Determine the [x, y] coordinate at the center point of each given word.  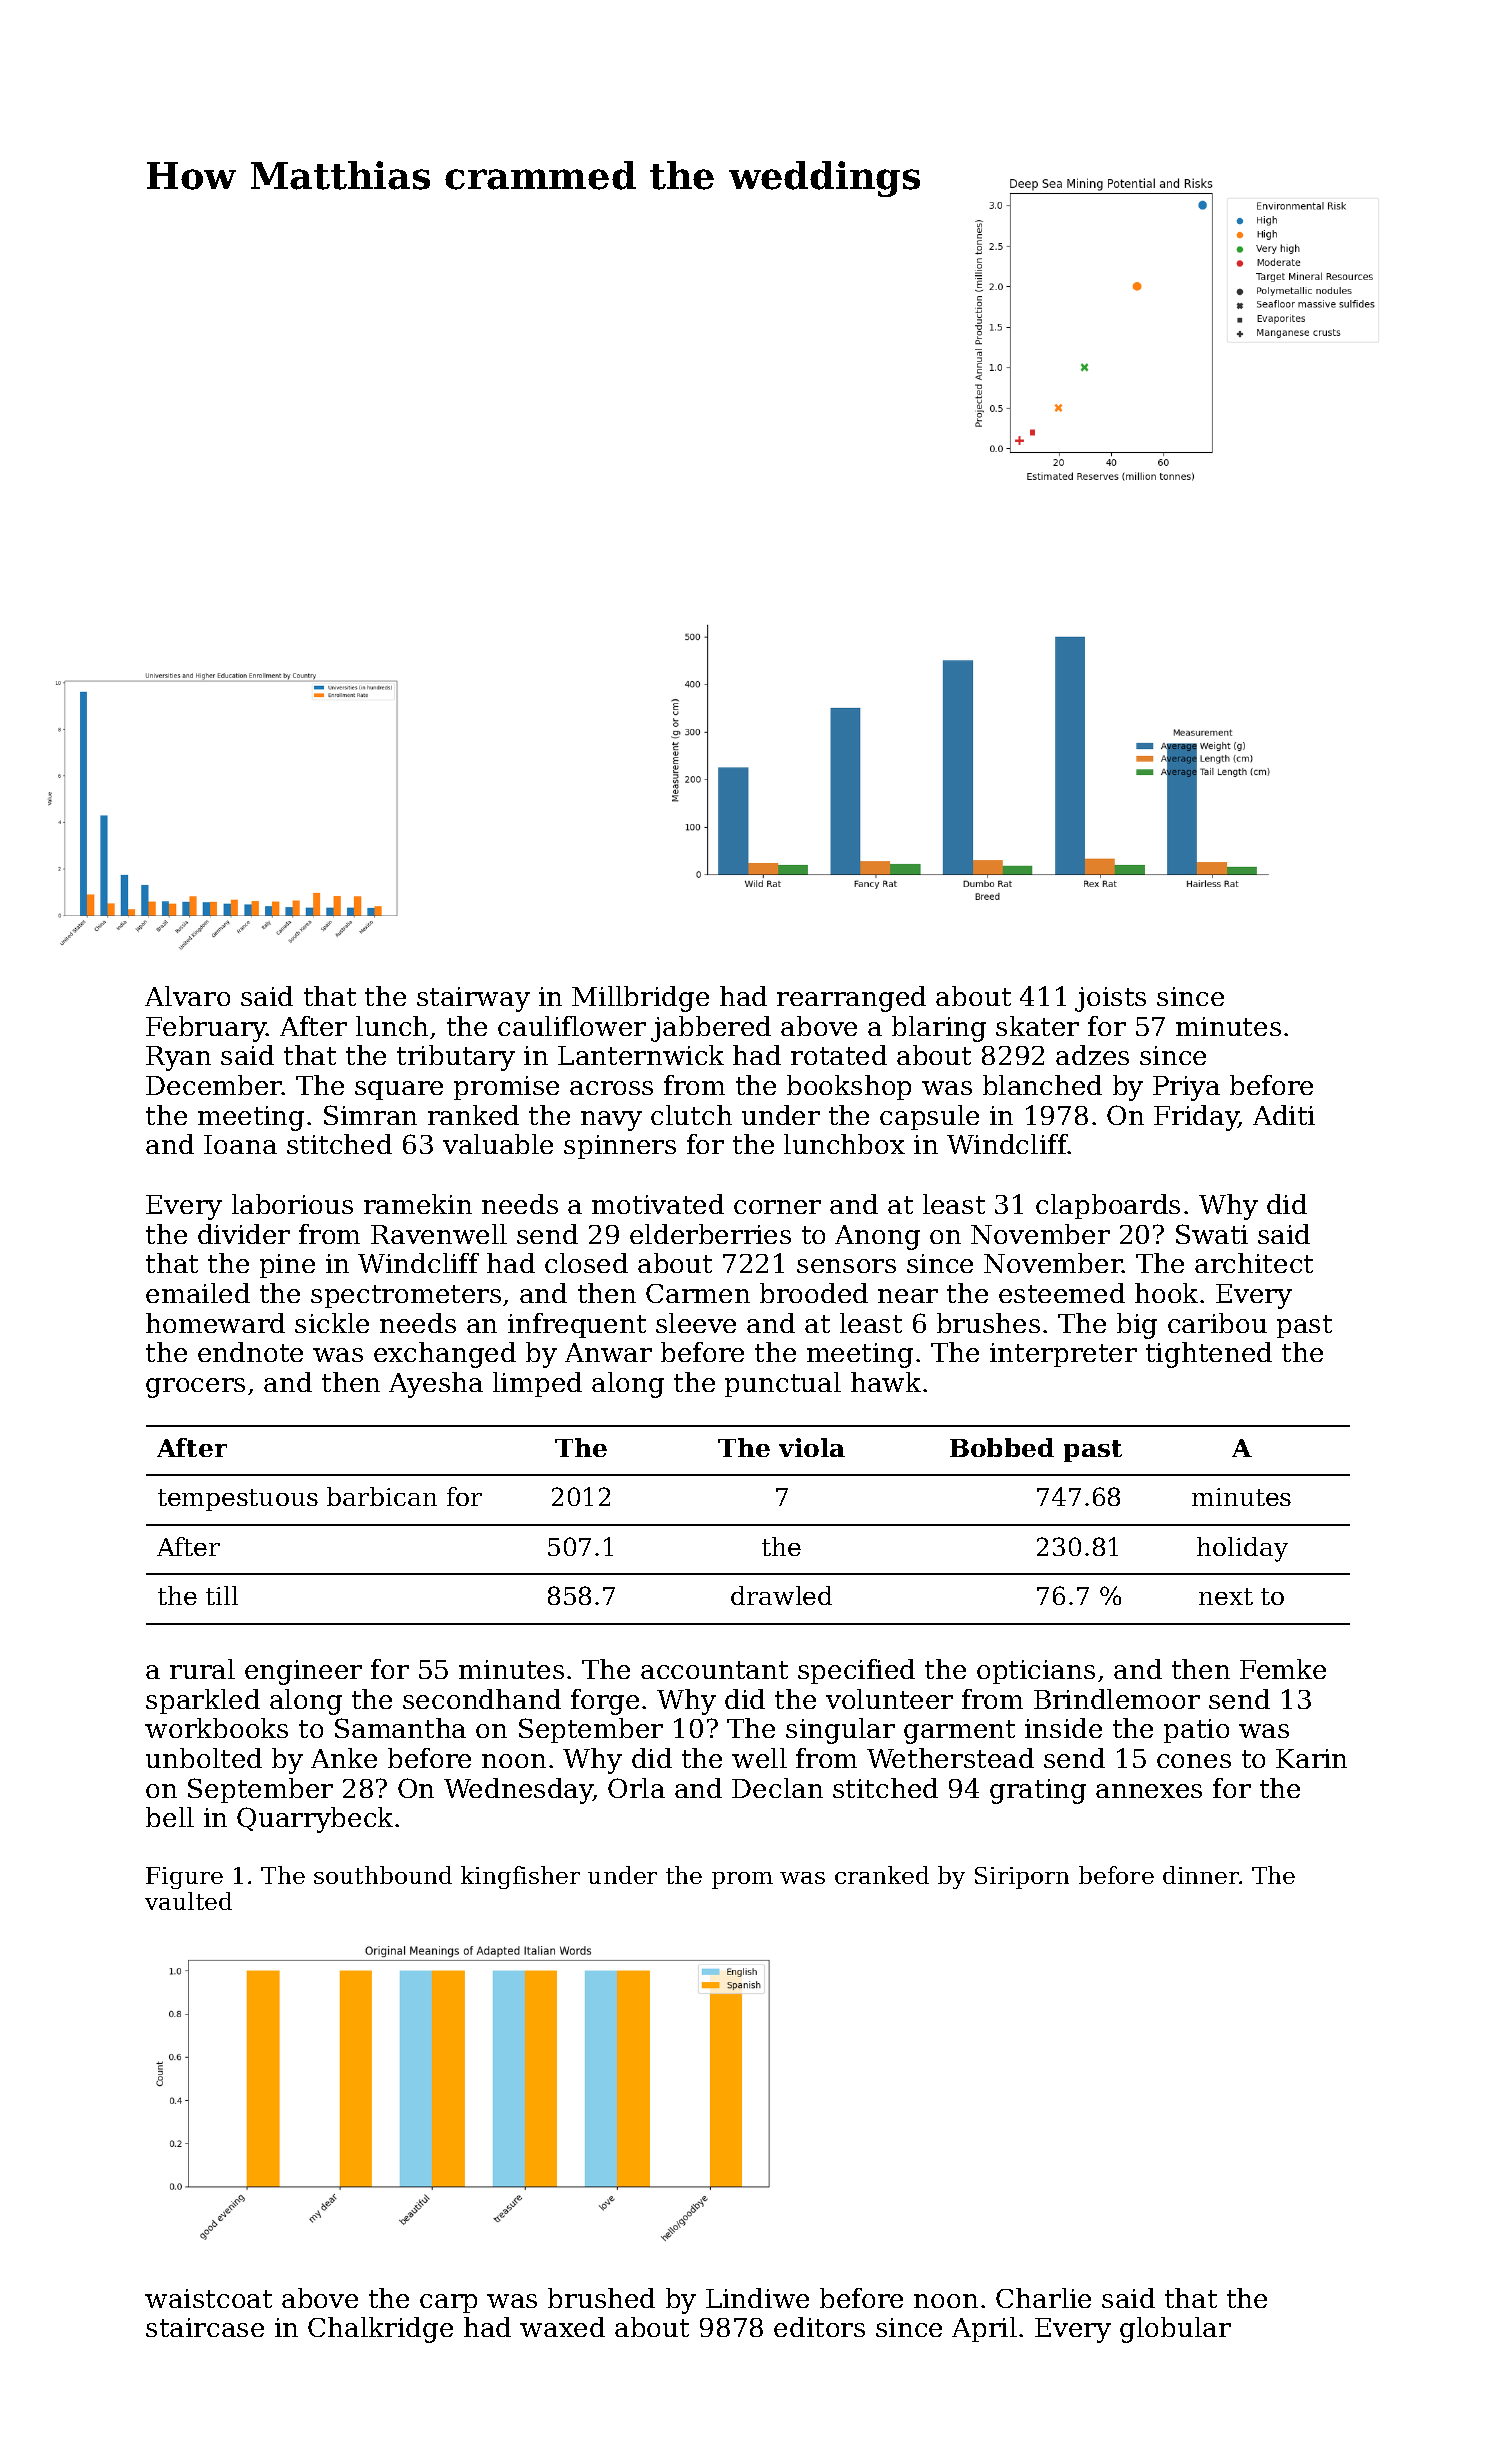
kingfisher [520, 1877]
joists [1110, 999]
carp [448, 2303]
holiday [1242, 1549]
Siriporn [1022, 1878]
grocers [195, 1388]
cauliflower [572, 1026]
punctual [783, 1384]
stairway [473, 999]
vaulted [188, 1901]
